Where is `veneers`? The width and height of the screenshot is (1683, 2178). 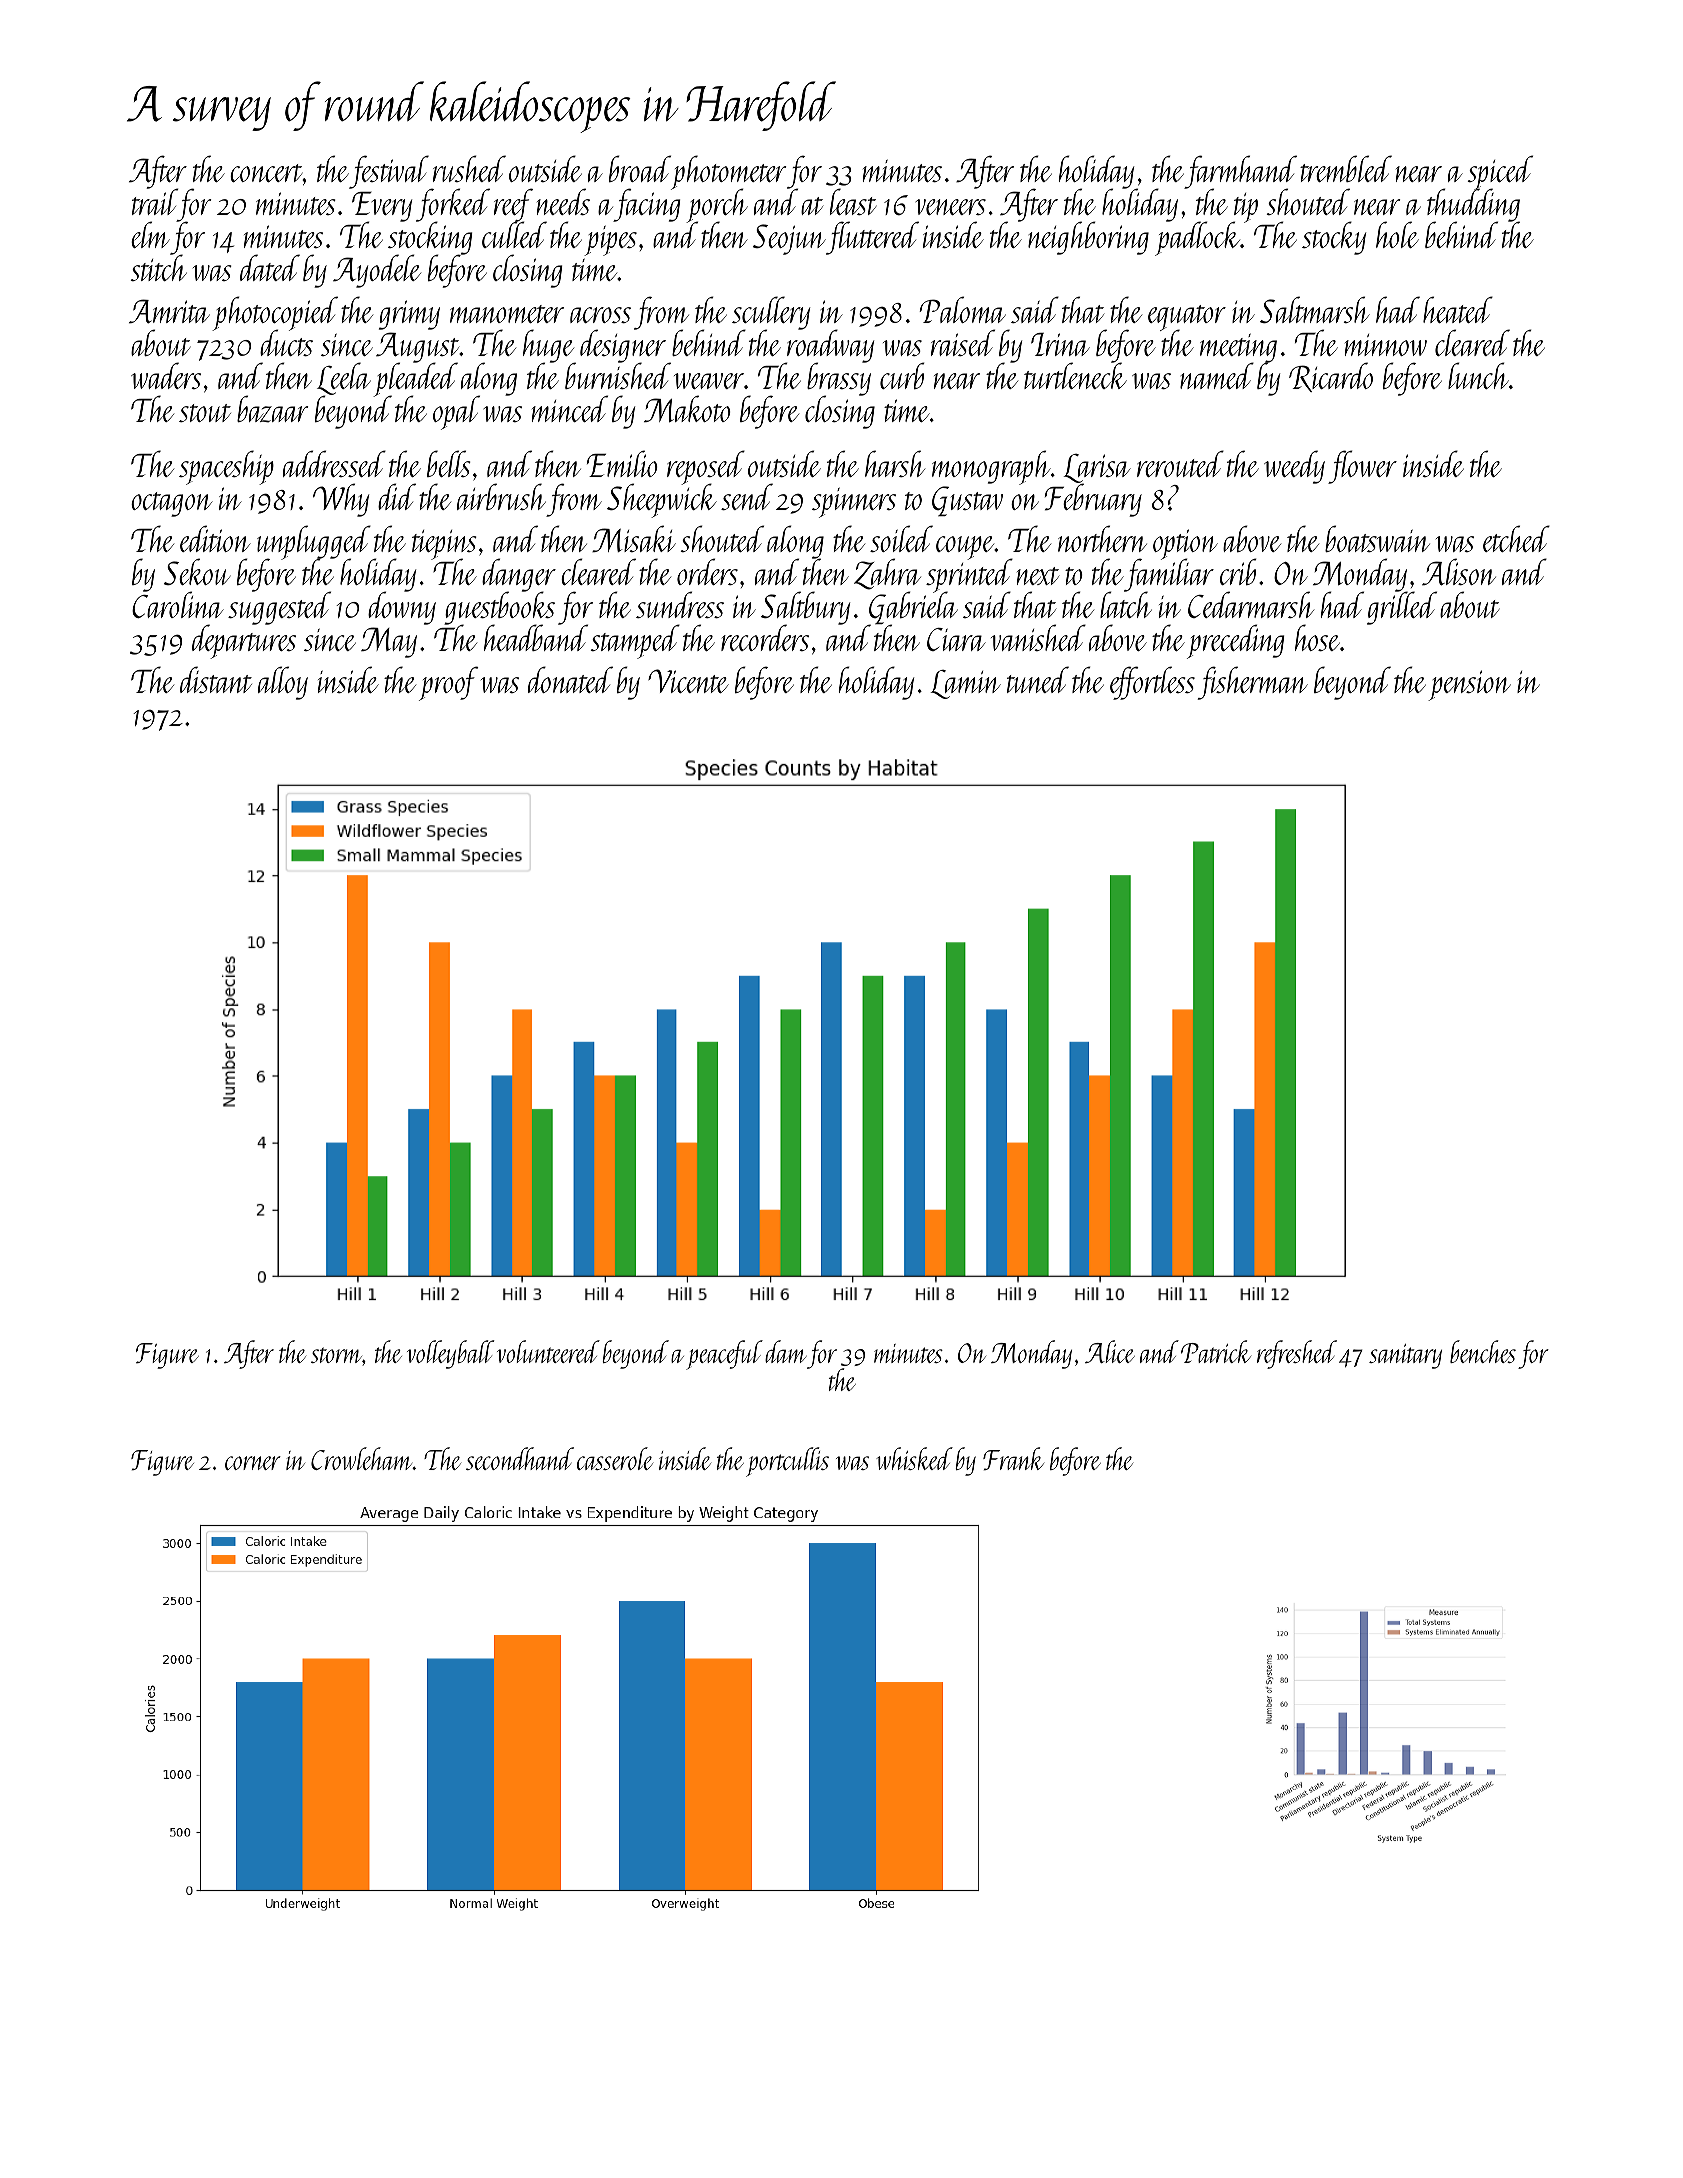 veneers is located at coordinates (950, 207).
